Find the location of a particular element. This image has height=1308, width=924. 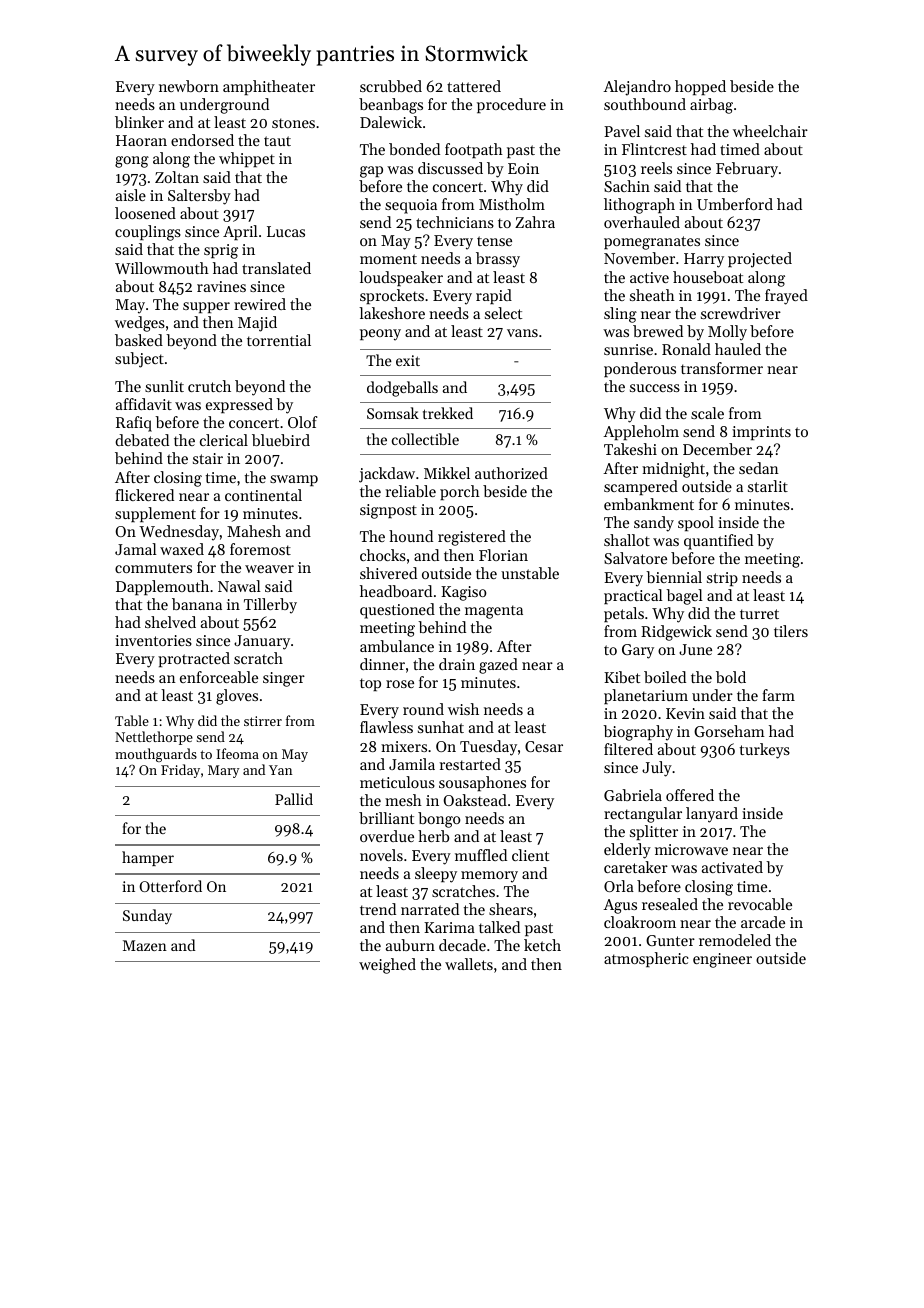

Flintcrest is located at coordinates (654, 149).
